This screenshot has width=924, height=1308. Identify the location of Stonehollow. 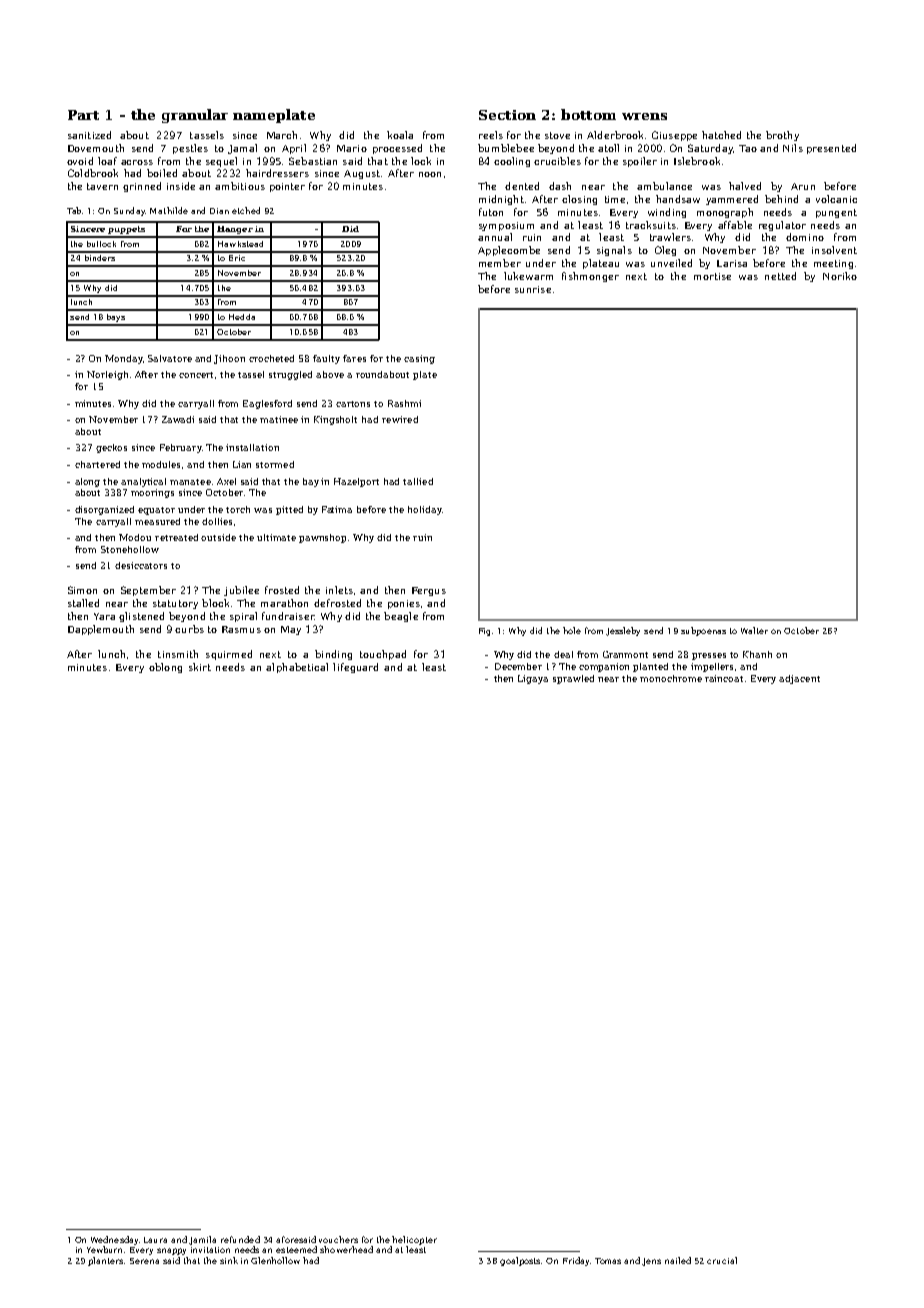
(130, 549).
